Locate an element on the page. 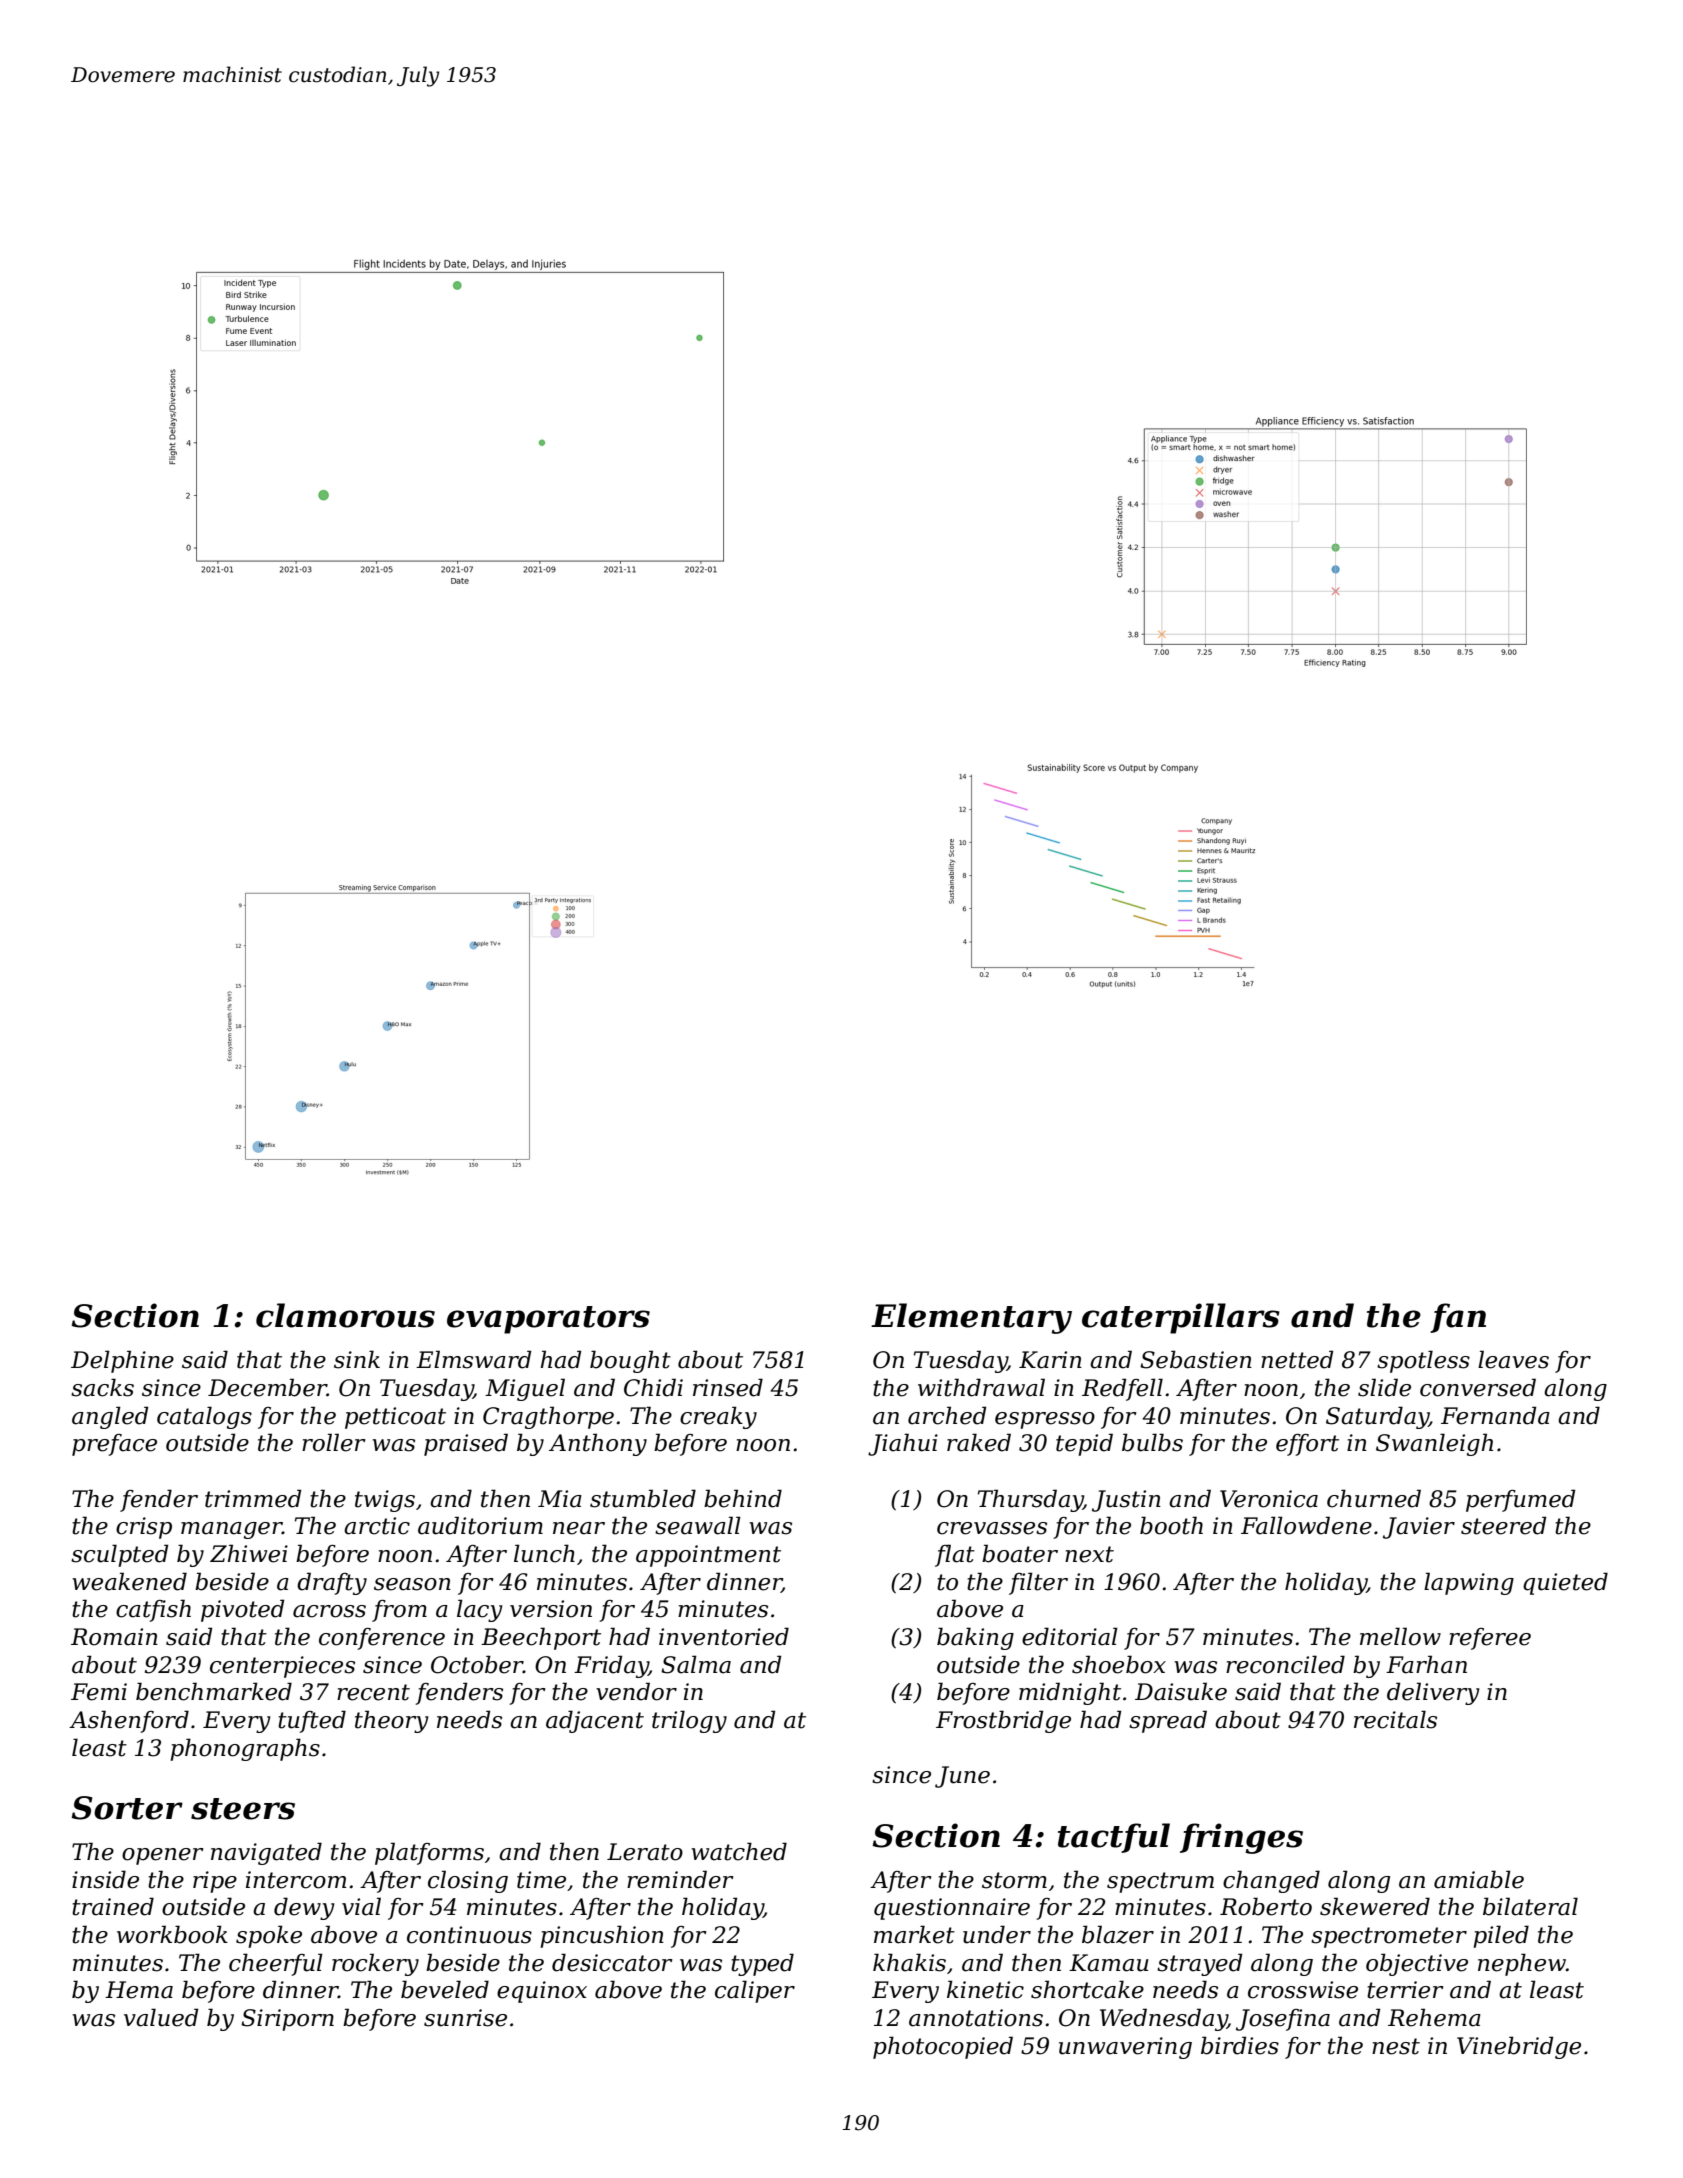  Chidi is located at coordinates (653, 1387).
